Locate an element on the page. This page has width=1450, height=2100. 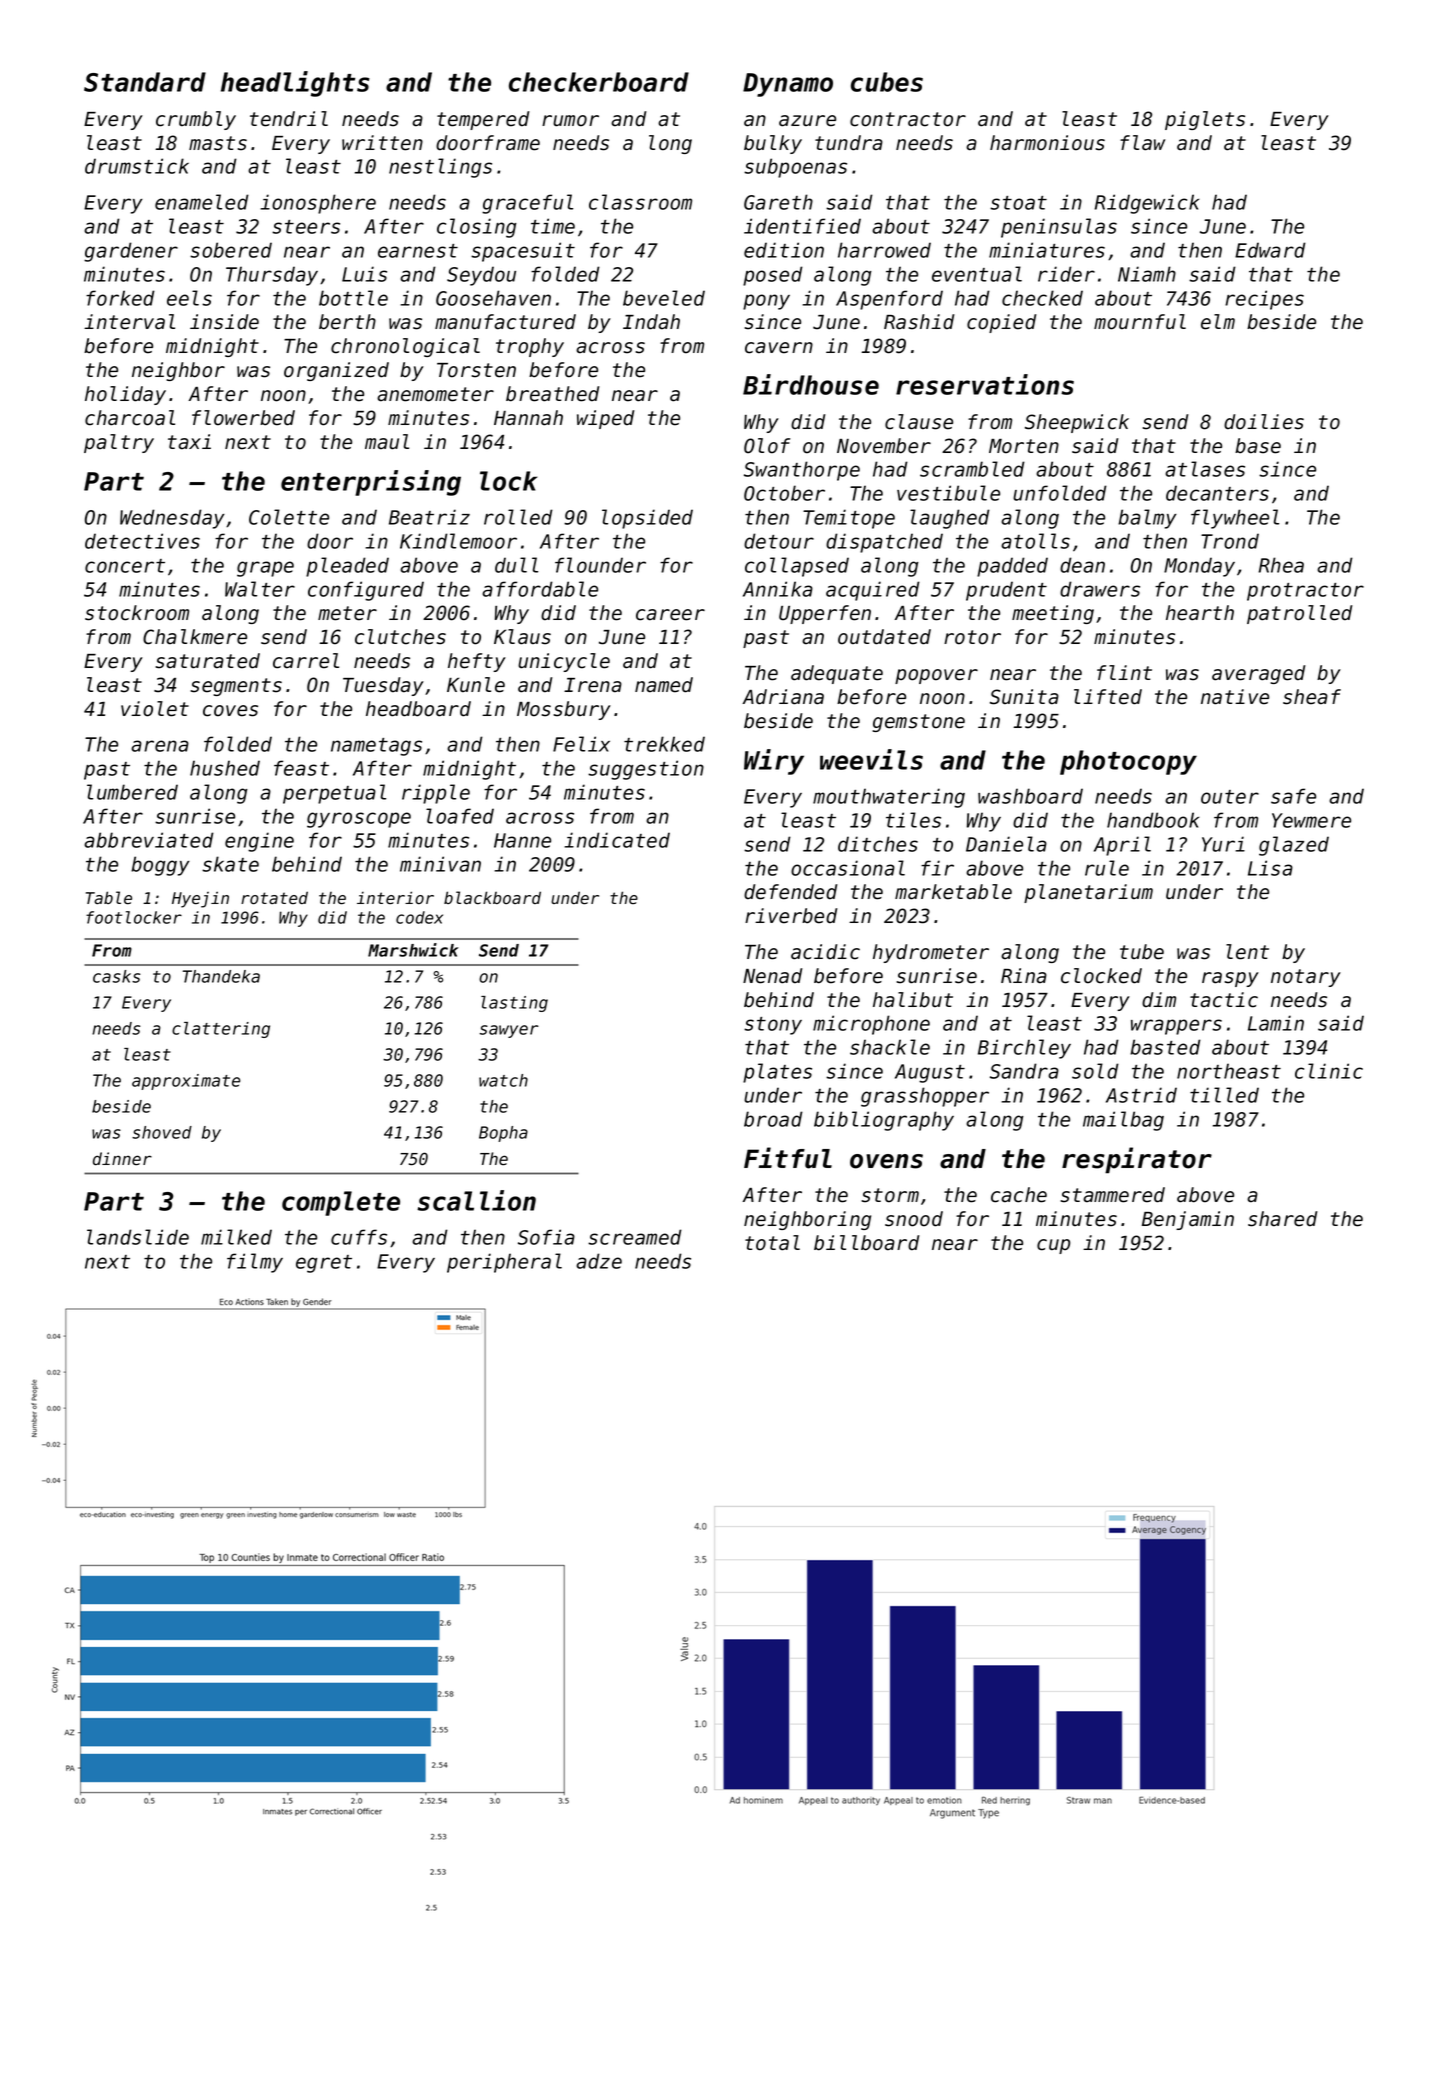
checked is located at coordinates (1042, 298).
